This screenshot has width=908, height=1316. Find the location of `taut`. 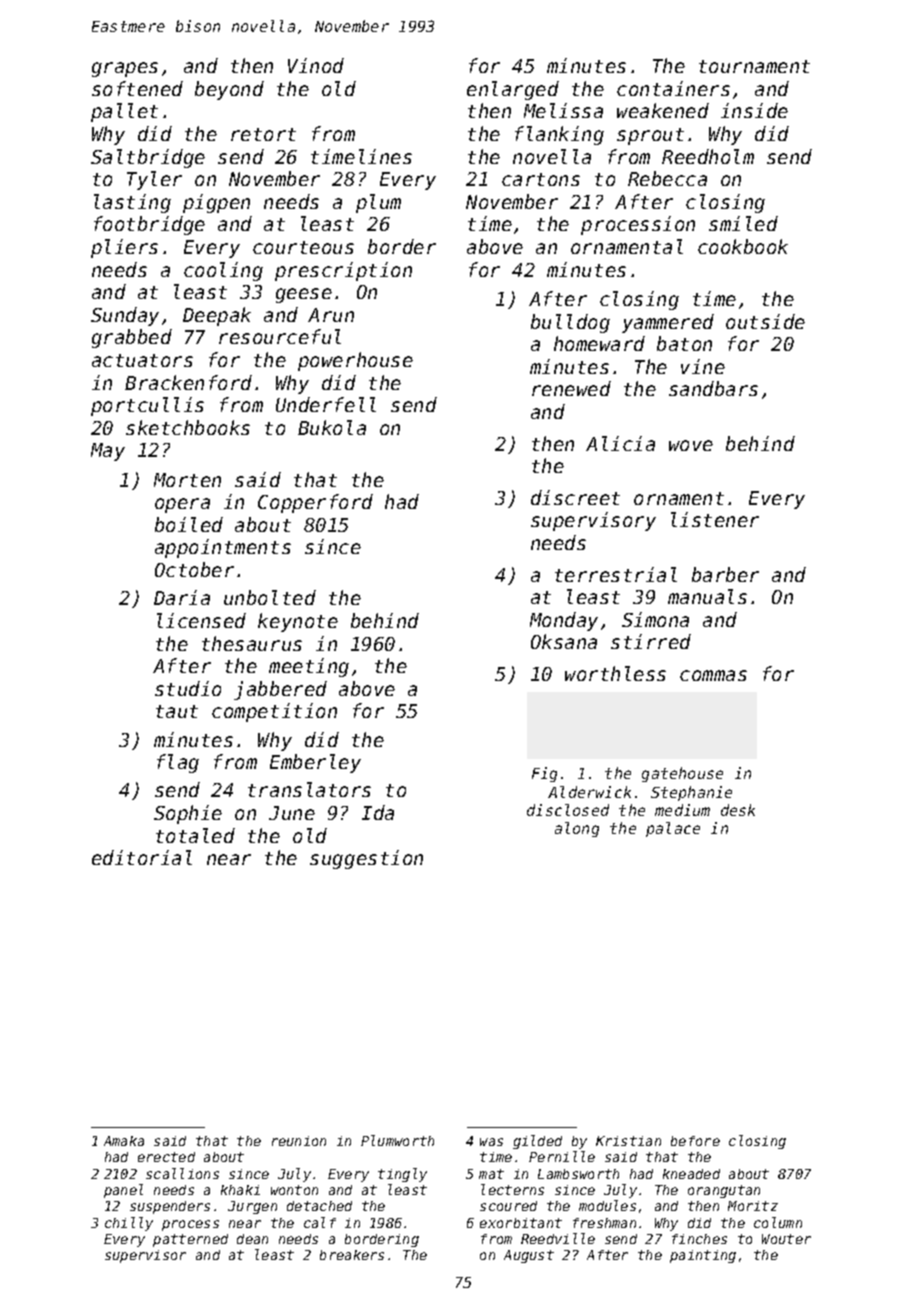

taut is located at coordinates (177, 711).
